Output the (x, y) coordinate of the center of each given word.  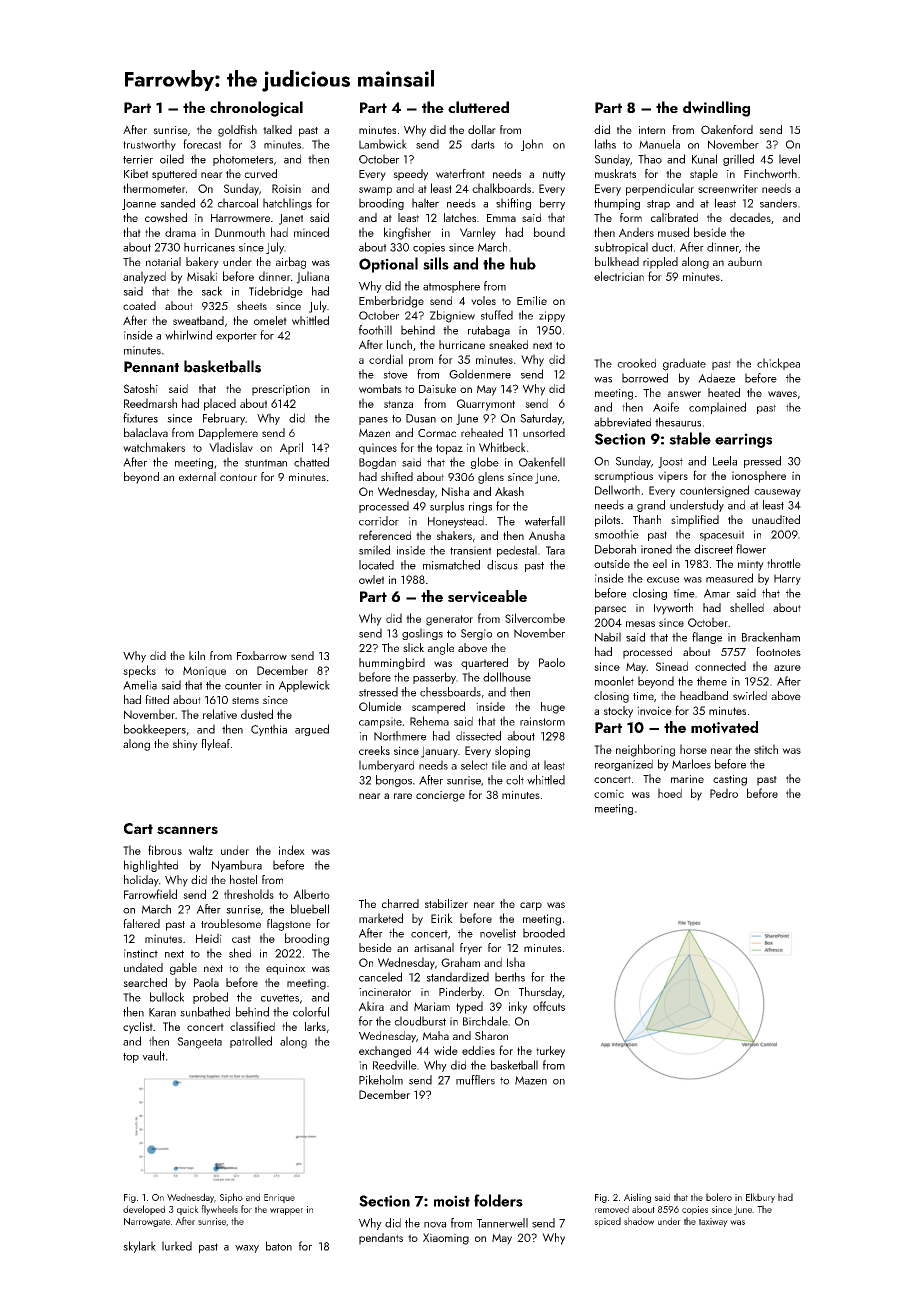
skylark (139, 1247)
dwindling (716, 109)
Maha (436, 1035)
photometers (243, 160)
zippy (552, 316)
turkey (550, 1052)
